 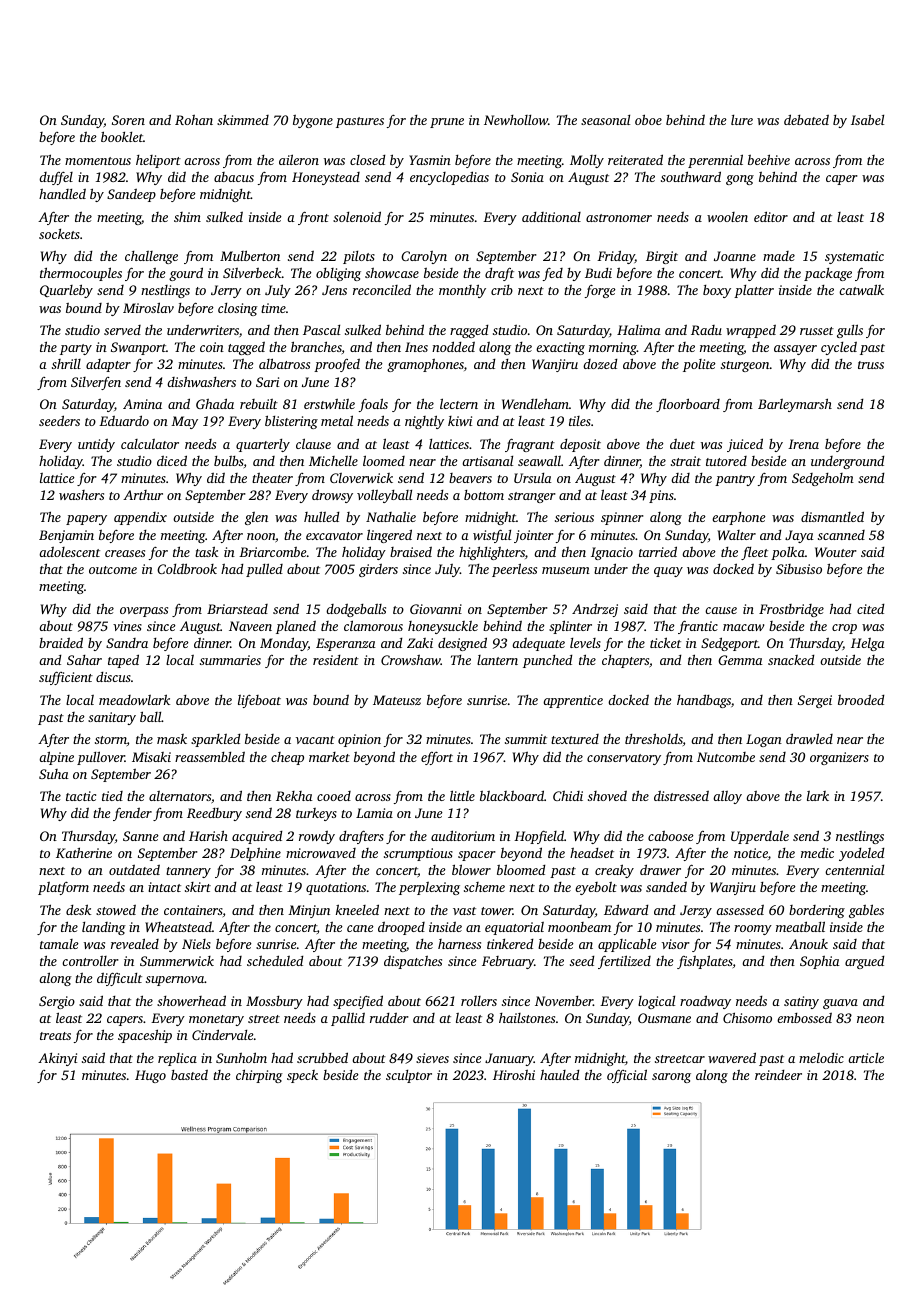 I want to click on exacting, so click(x=560, y=348).
